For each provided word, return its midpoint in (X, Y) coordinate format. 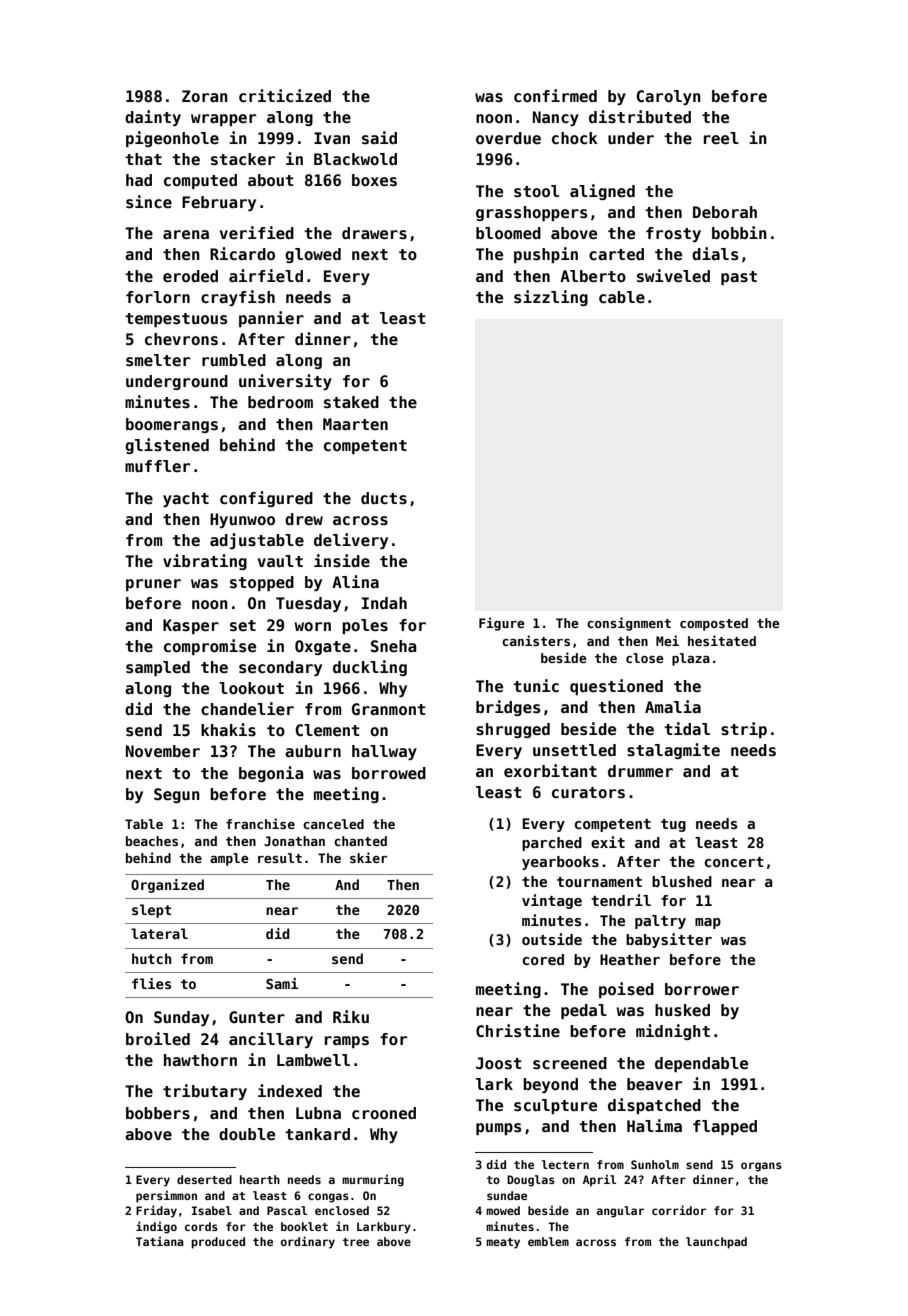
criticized (285, 96)
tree (356, 1242)
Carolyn (668, 97)
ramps (347, 1042)
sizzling (551, 298)
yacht (186, 499)
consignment (629, 624)
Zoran (205, 96)
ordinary (308, 1242)
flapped (725, 1127)
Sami (282, 983)
